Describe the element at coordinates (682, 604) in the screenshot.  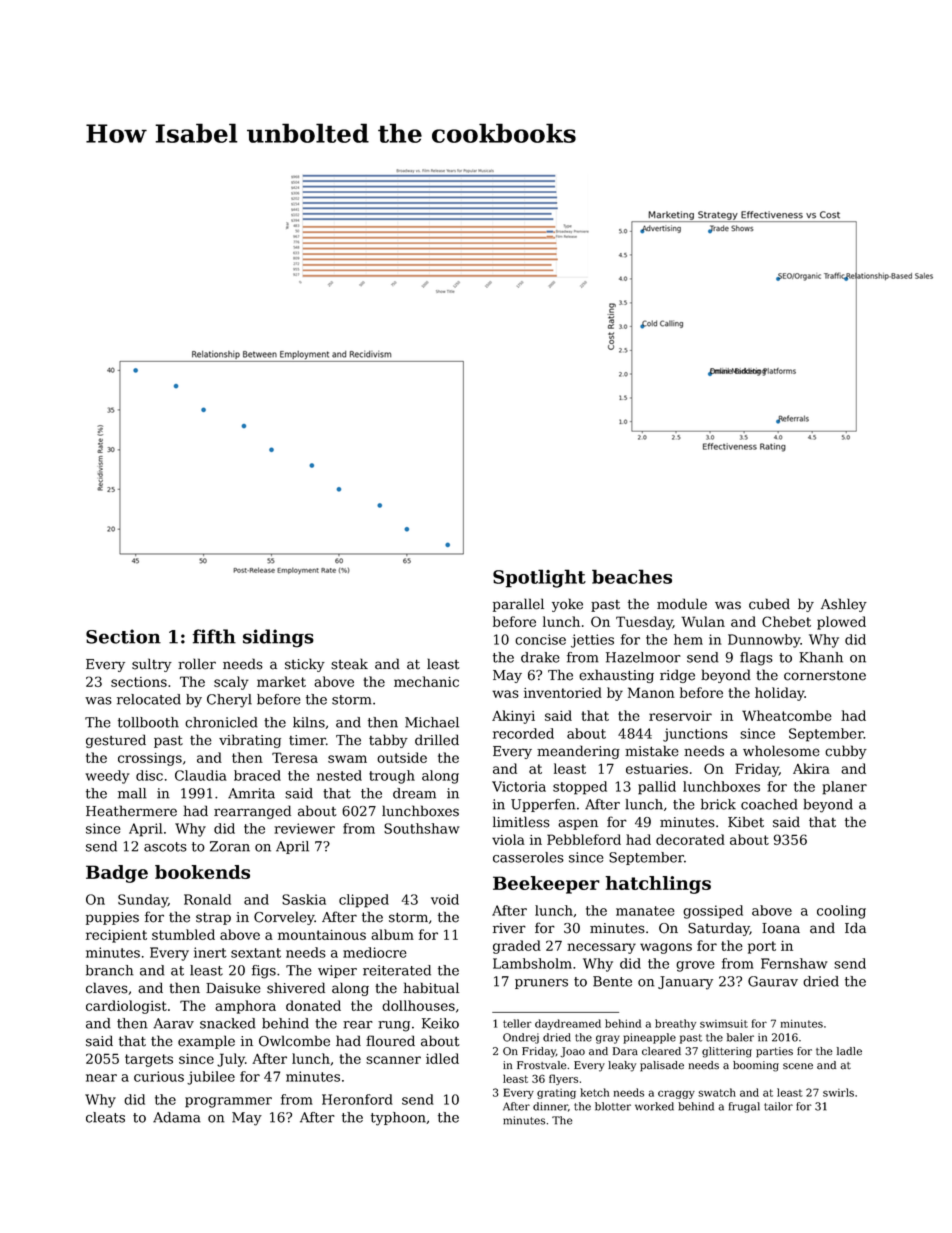
I see `module` at that location.
